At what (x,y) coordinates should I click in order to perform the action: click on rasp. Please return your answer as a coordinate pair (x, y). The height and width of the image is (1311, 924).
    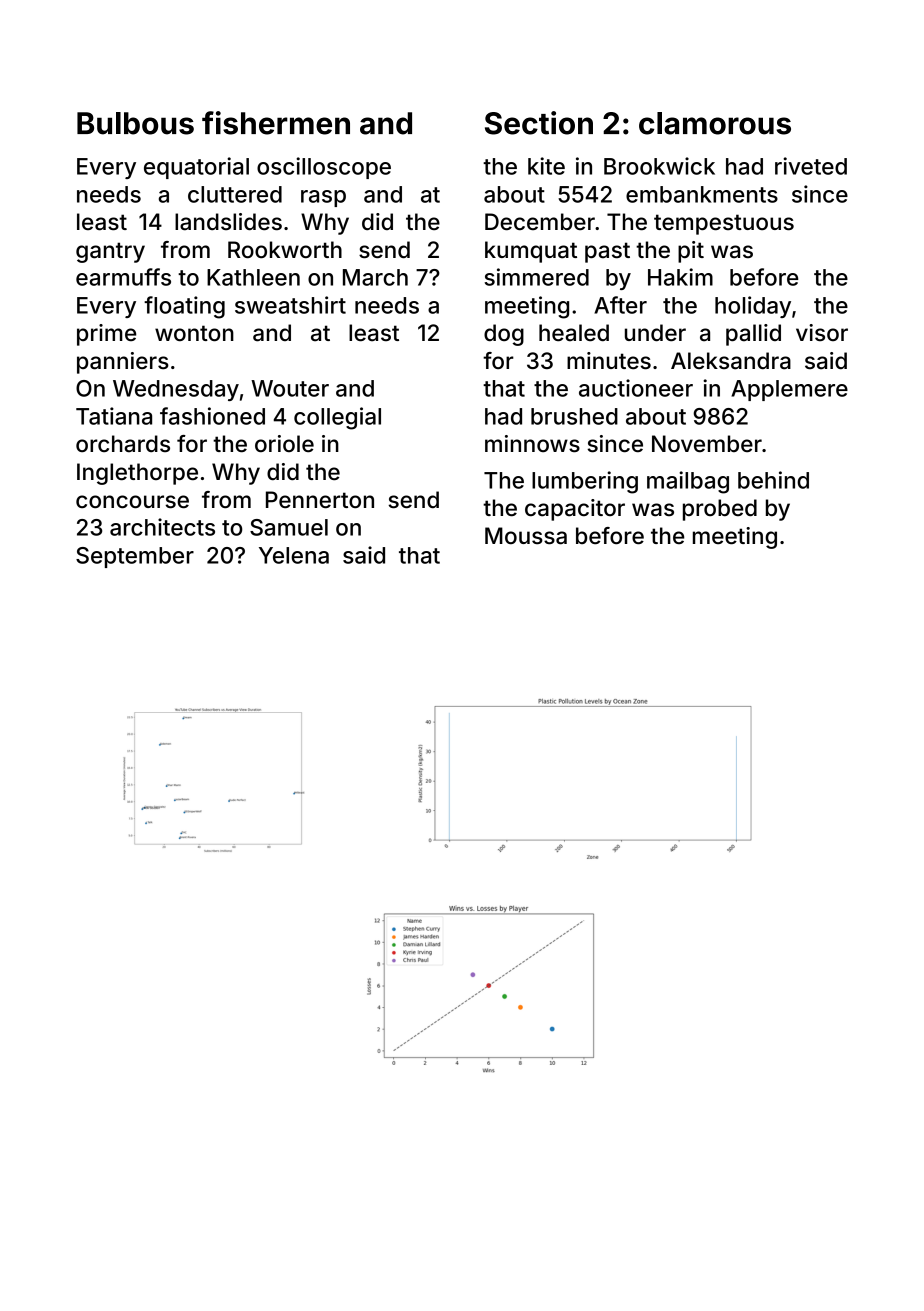
    Looking at the image, I should click on (323, 198).
